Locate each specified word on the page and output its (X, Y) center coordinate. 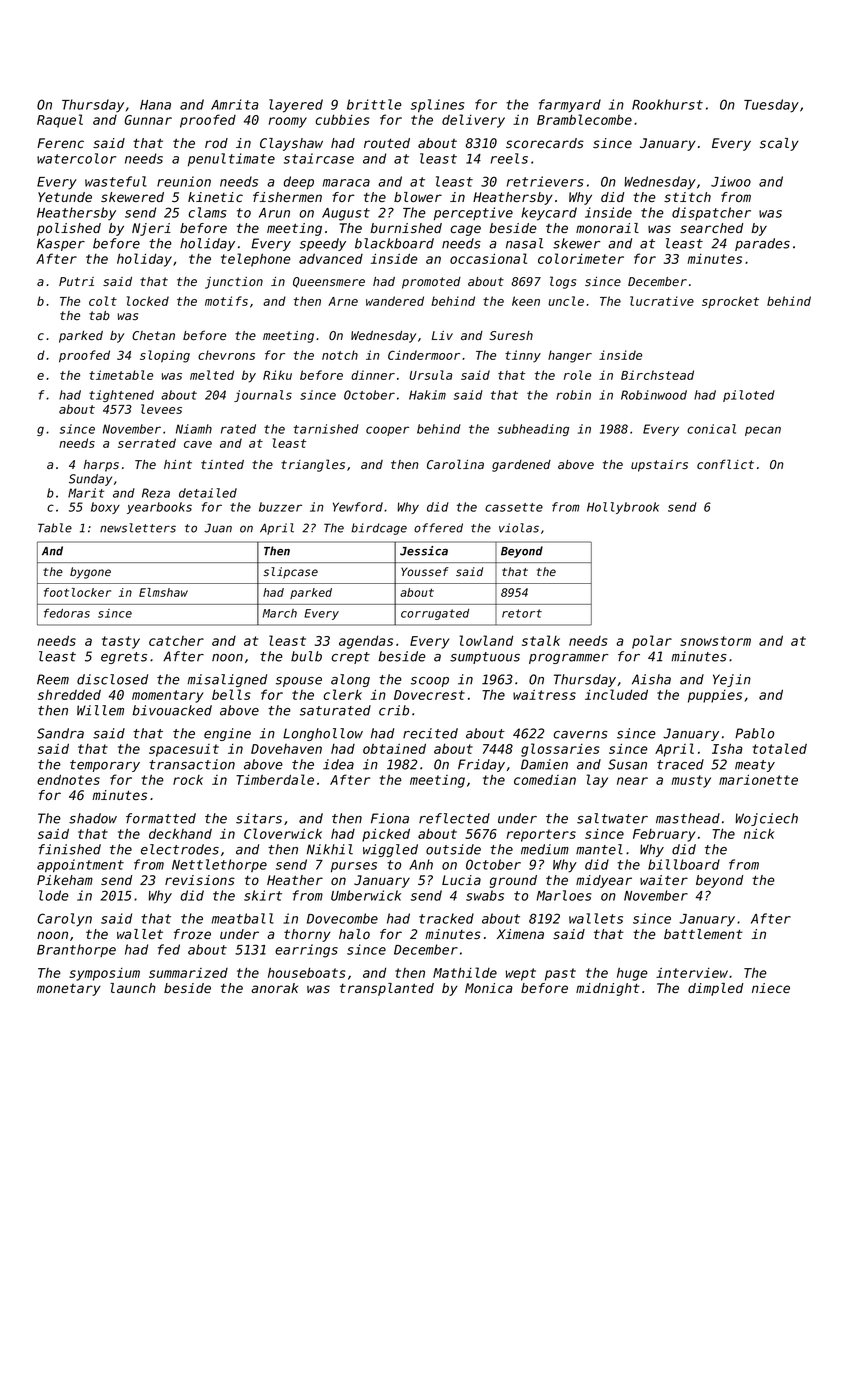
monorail (607, 228)
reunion (184, 181)
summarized (188, 973)
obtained (394, 748)
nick (759, 833)
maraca (346, 183)
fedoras (67, 613)
